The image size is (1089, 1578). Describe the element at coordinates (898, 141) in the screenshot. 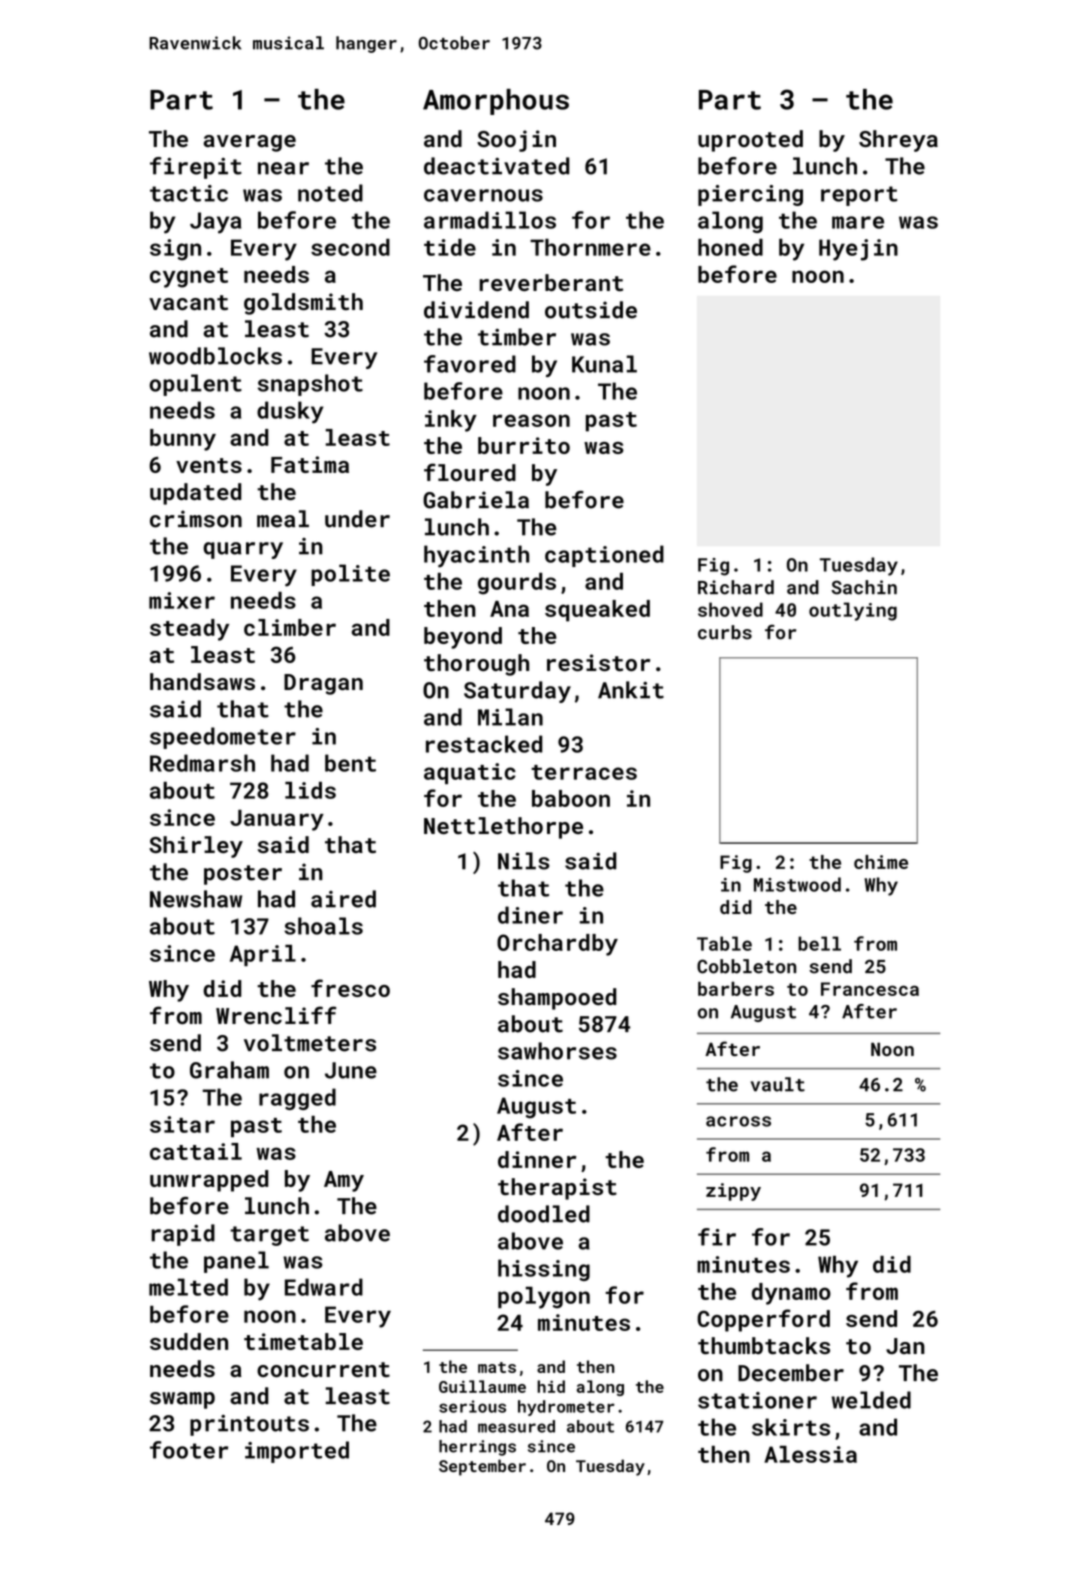

I see `Shreya` at that location.
